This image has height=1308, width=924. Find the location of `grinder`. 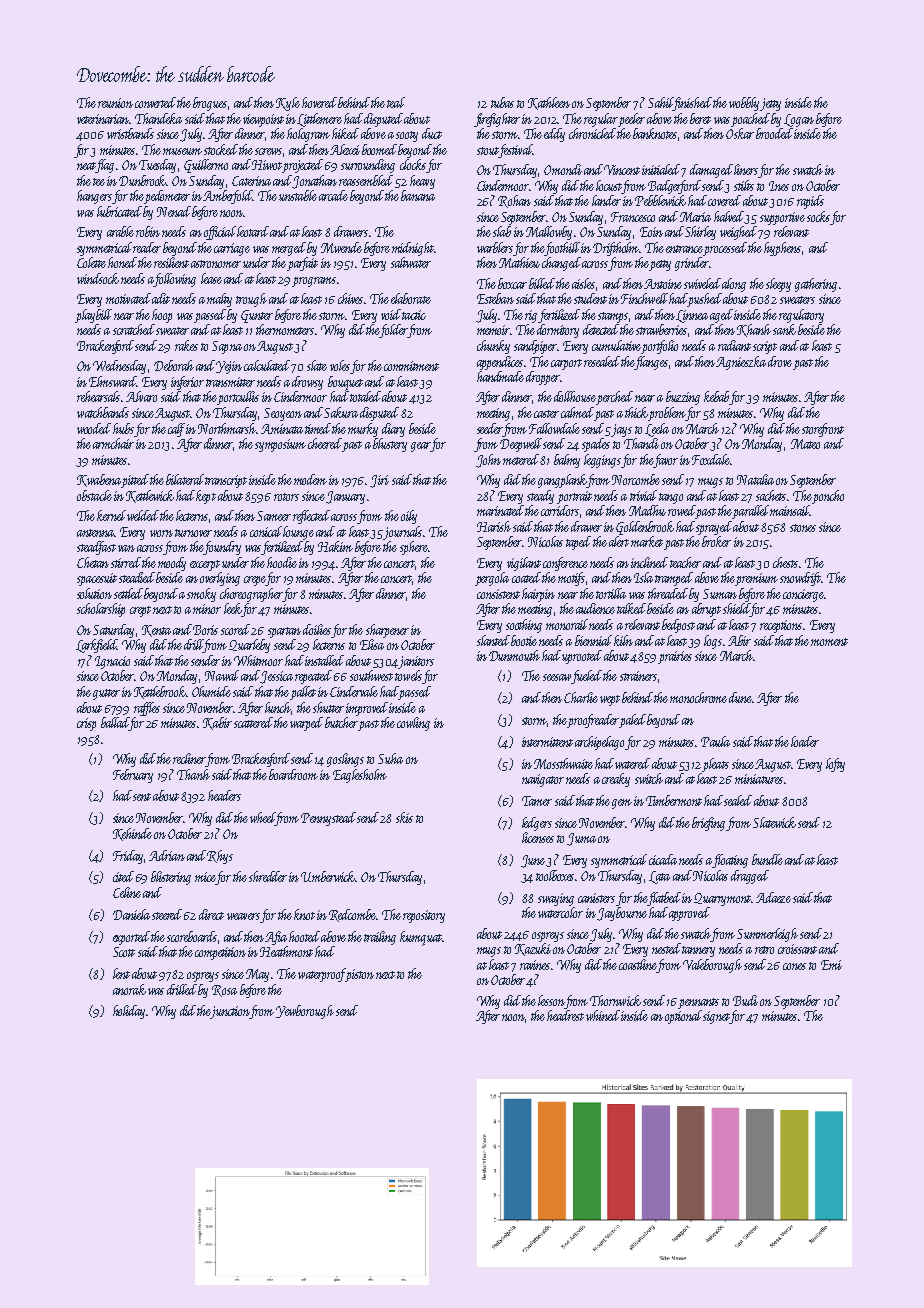

grinder is located at coordinates (692, 264).
